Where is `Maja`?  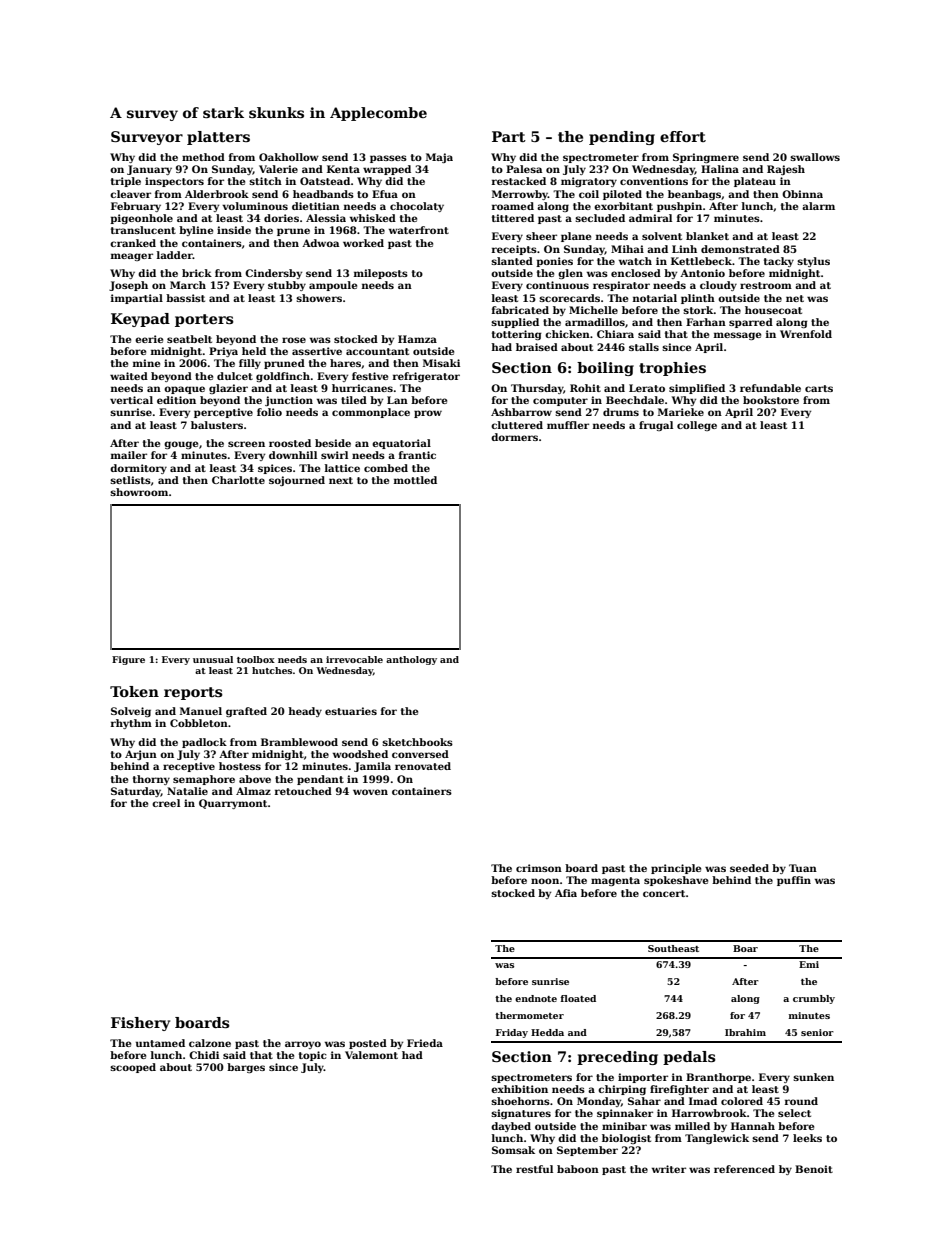
Maja is located at coordinates (439, 158).
